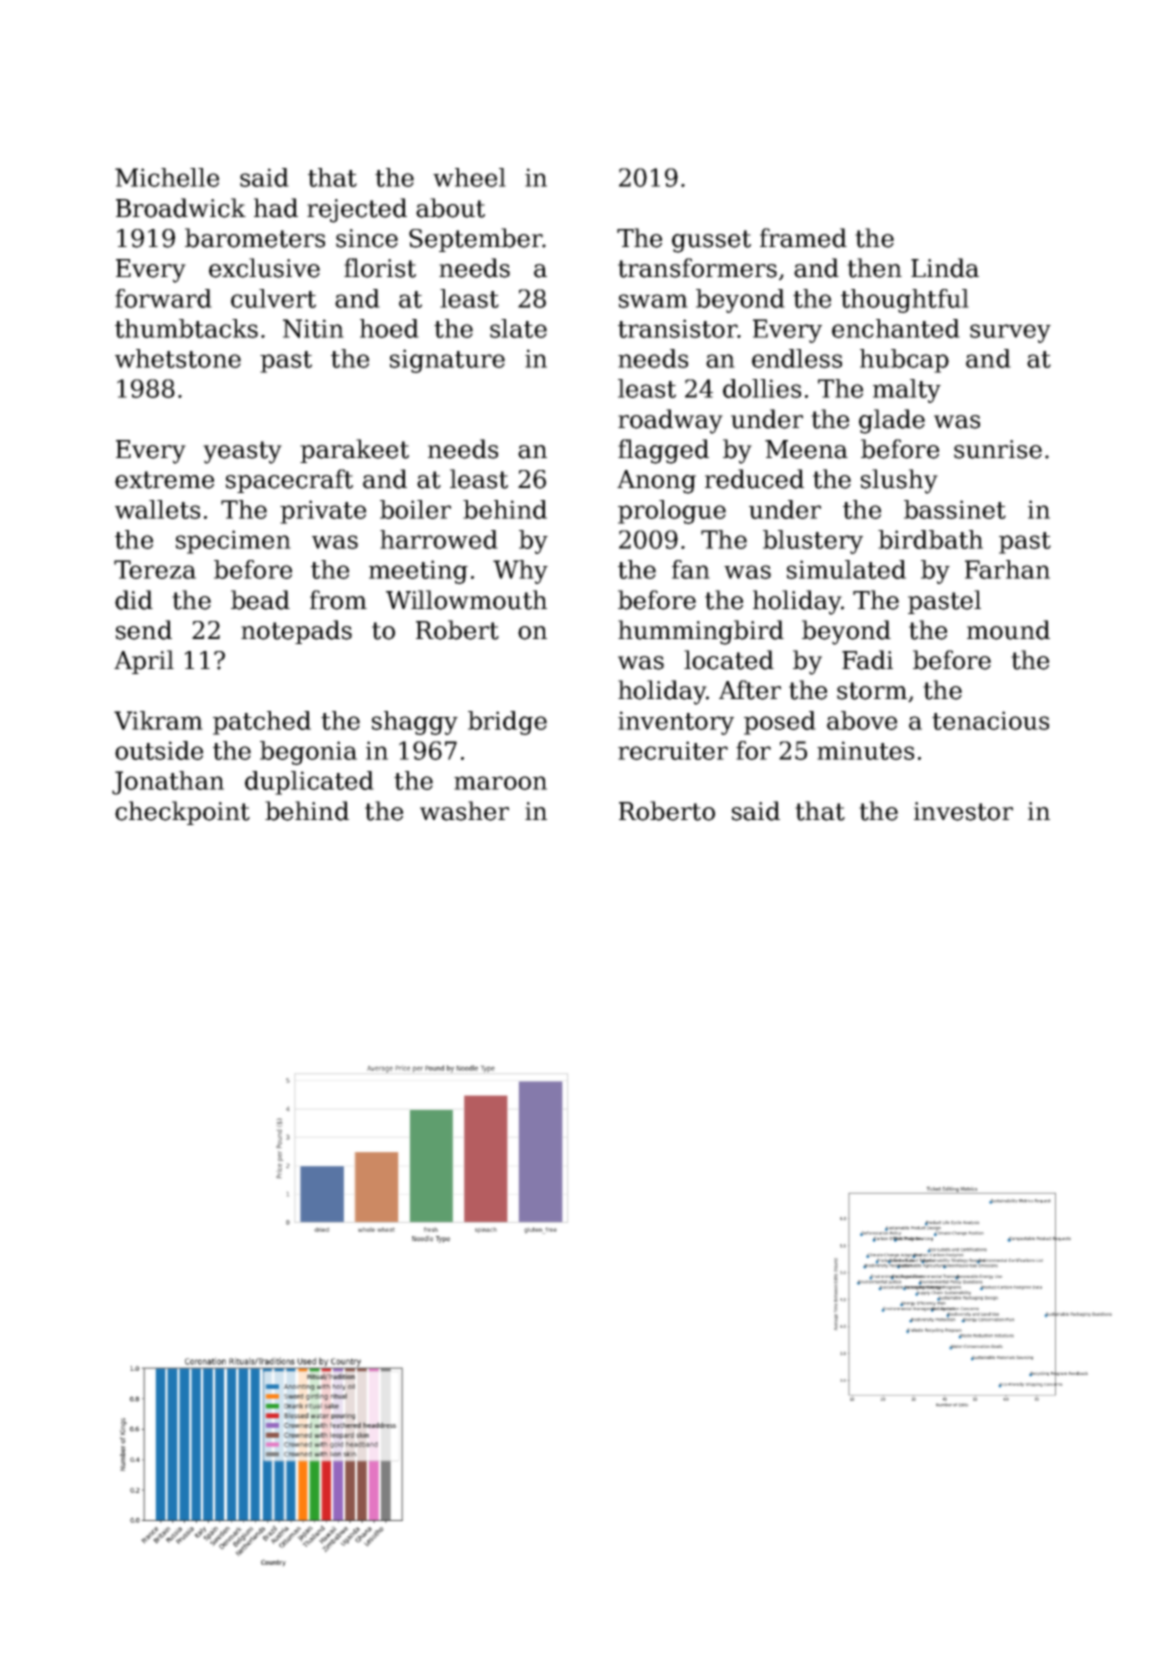 The height and width of the screenshot is (1654, 1165). I want to click on specimen, so click(233, 542).
